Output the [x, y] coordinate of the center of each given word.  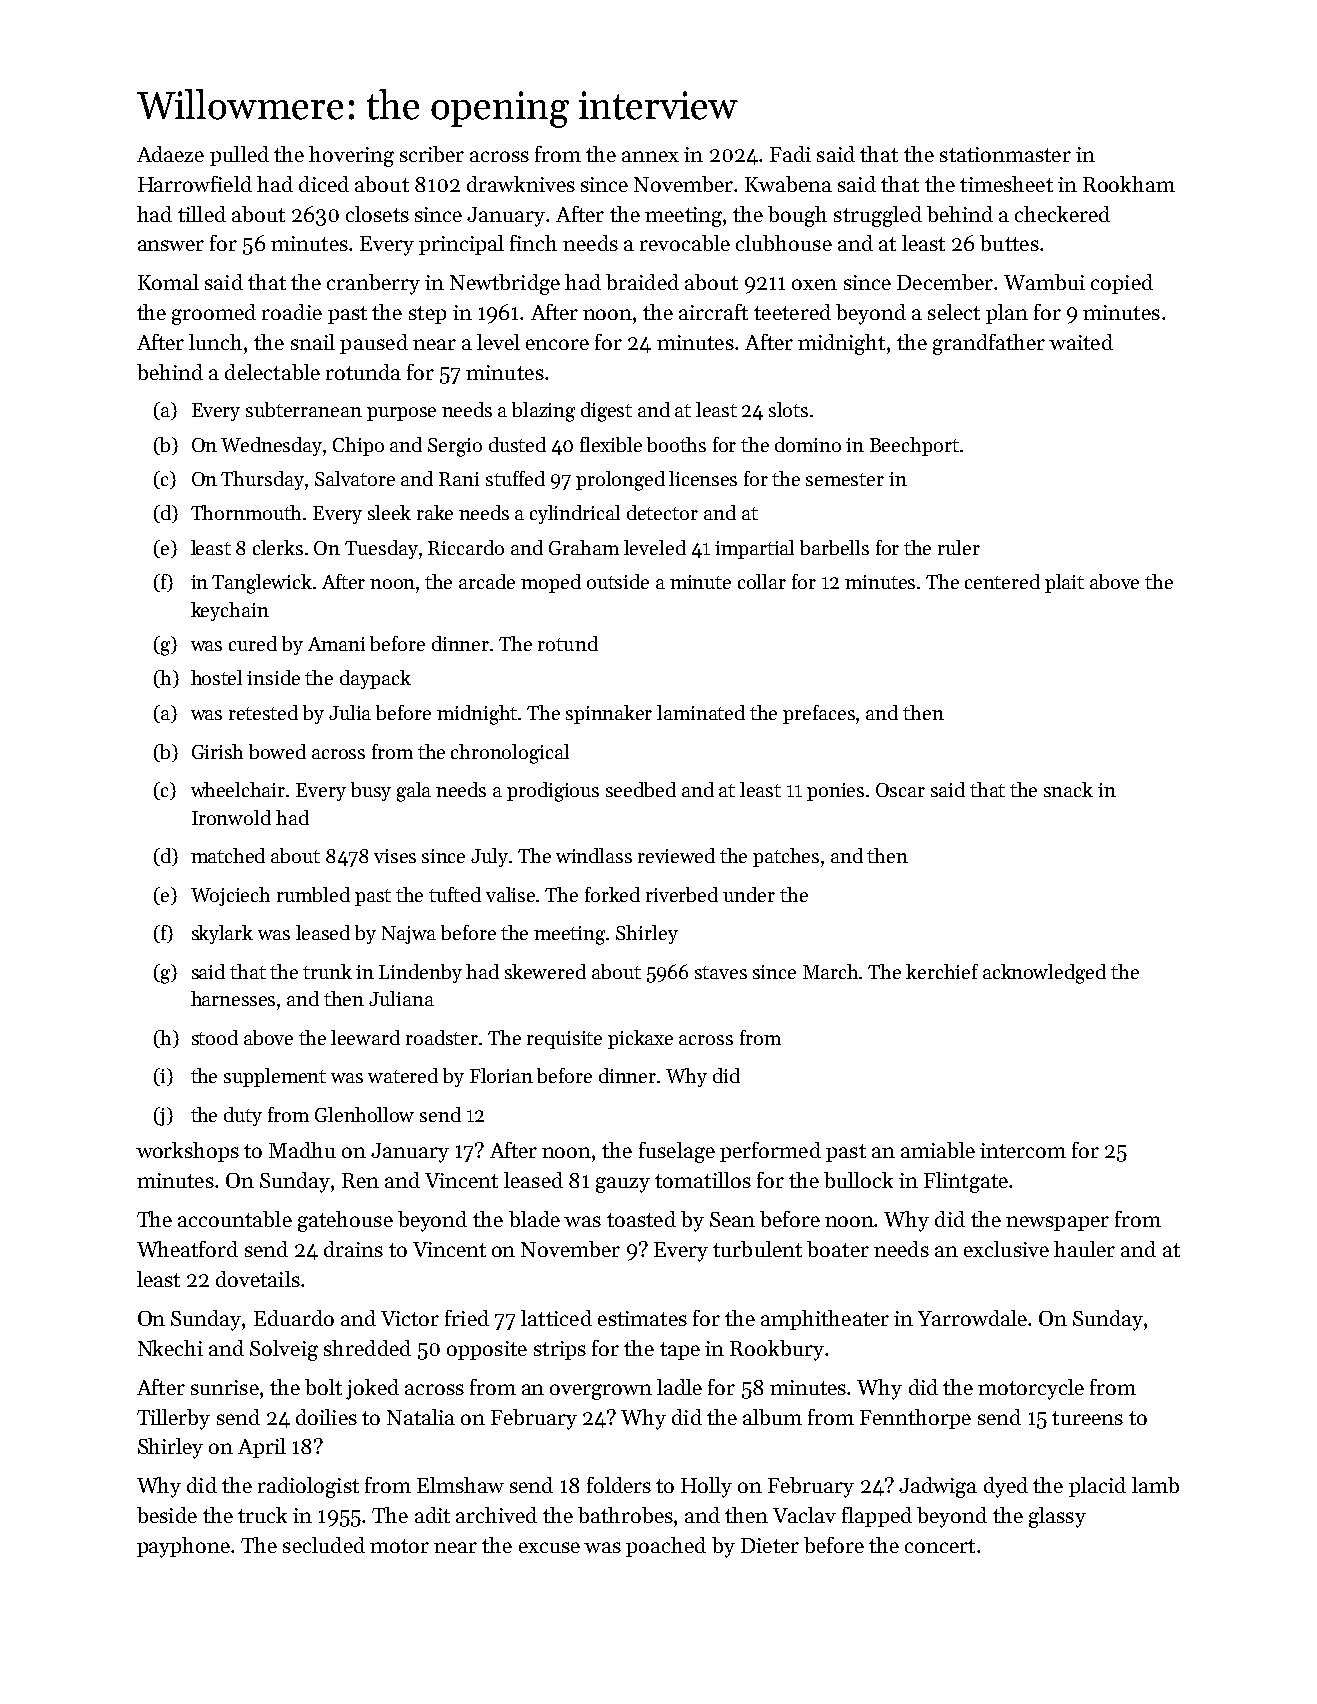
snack [1068, 789]
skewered [545, 971]
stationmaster [1005, 154]
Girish [217, 751]
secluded [324, 1545]
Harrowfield [195, 184]
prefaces [819, 714]
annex [650, 156]
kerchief [942, 971]
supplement [275, 1077]
